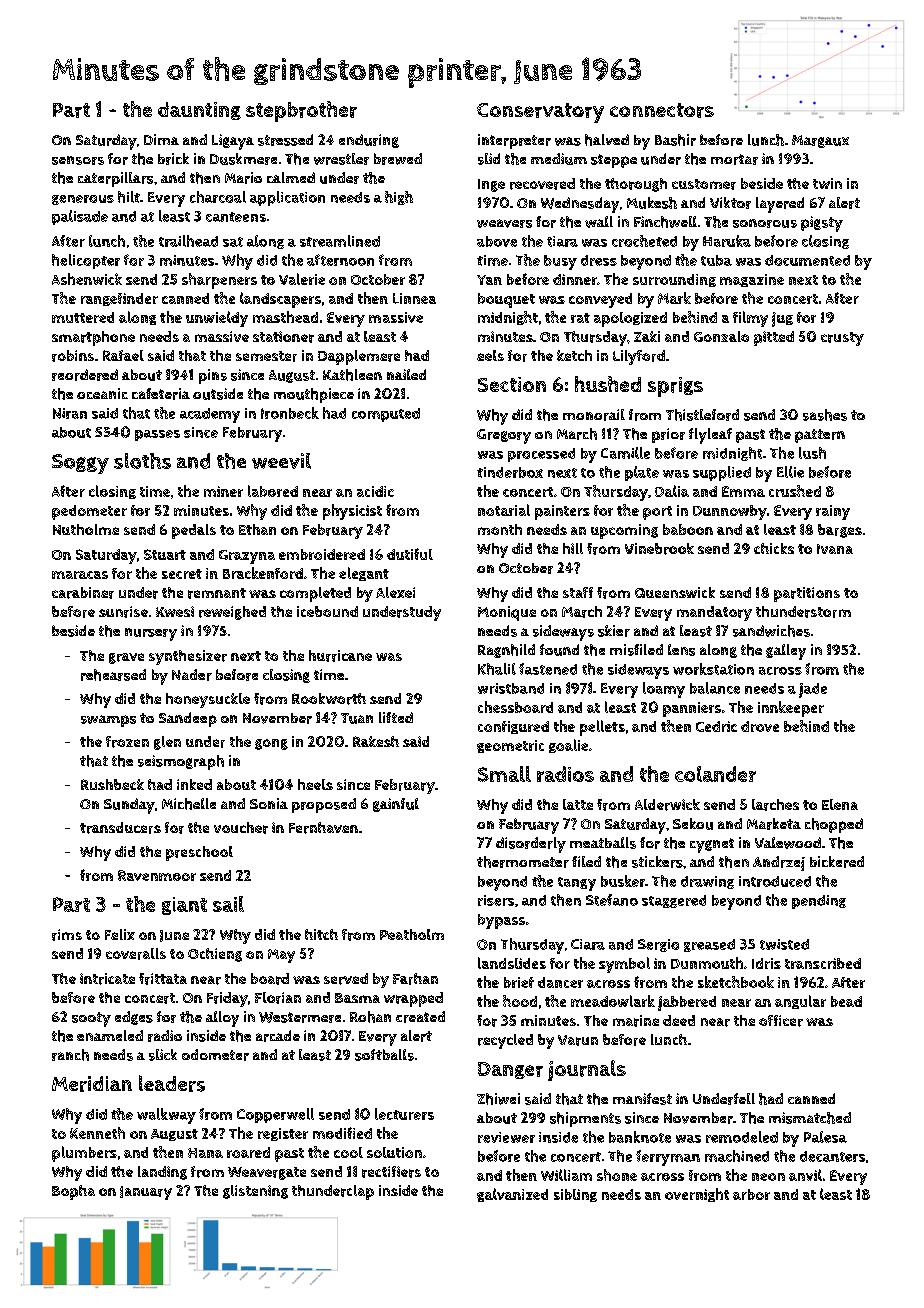 The width and height of the screenshot is (924, 1308). What do you see at coordinates (540, 113) in the screenshot?
I see `Conservatory` at bounding box center [540, 113].
